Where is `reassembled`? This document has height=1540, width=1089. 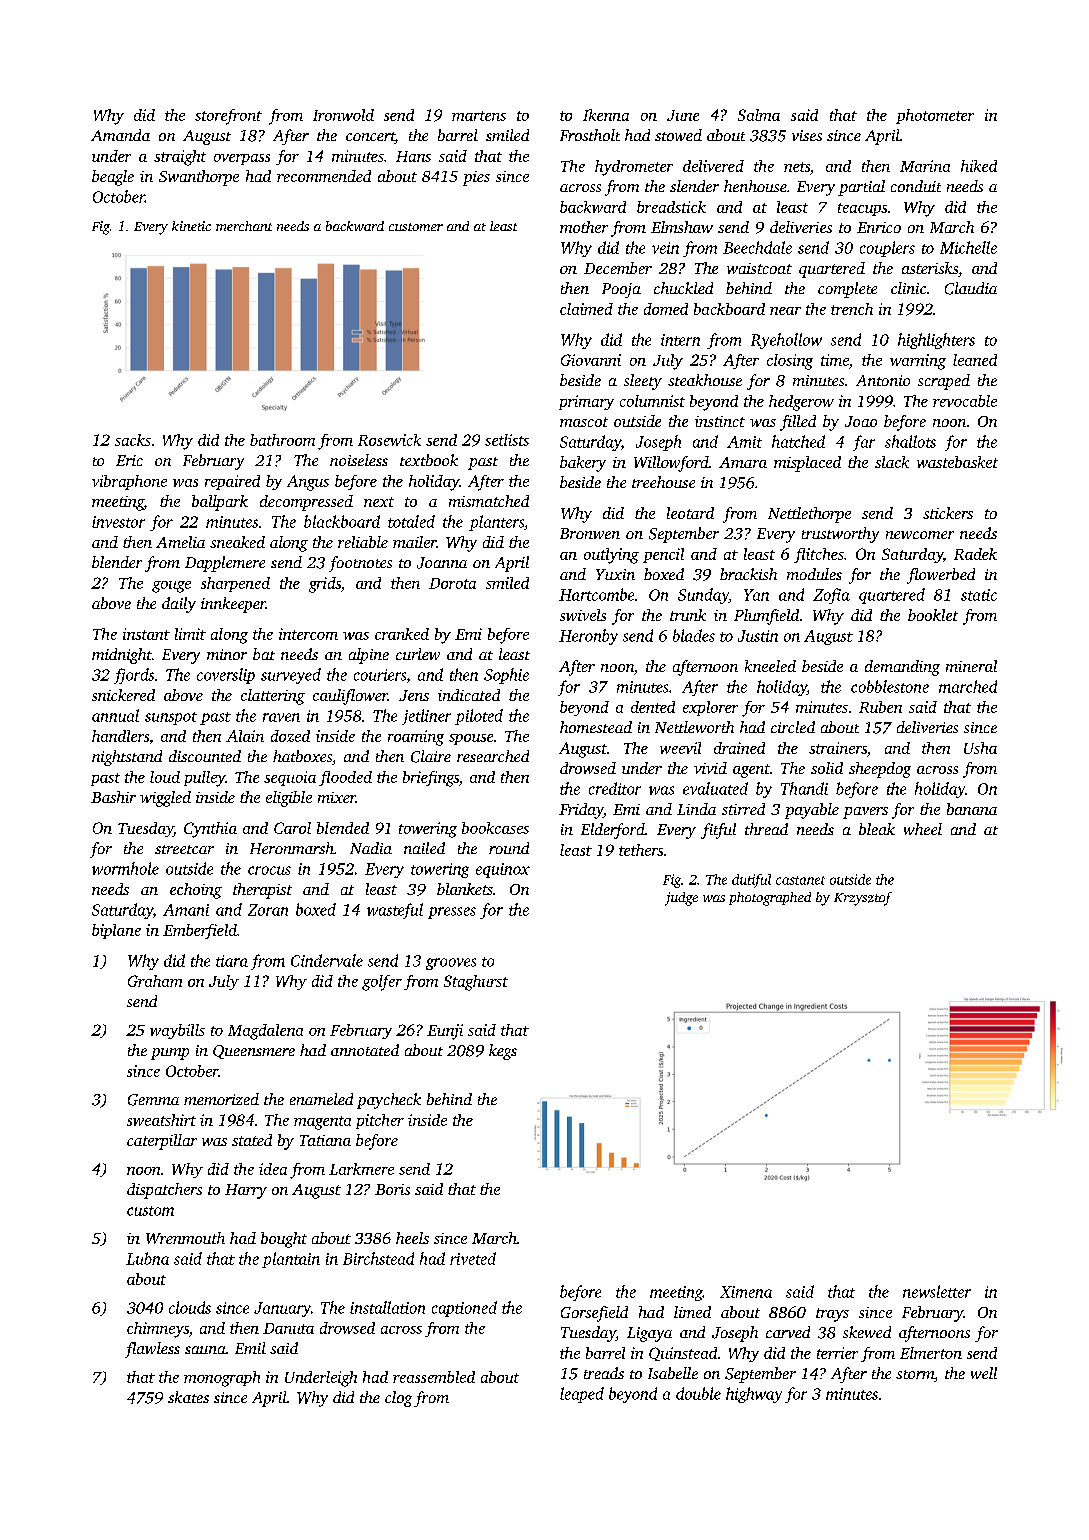
reassembled is located at coordinates (434, 1377).
